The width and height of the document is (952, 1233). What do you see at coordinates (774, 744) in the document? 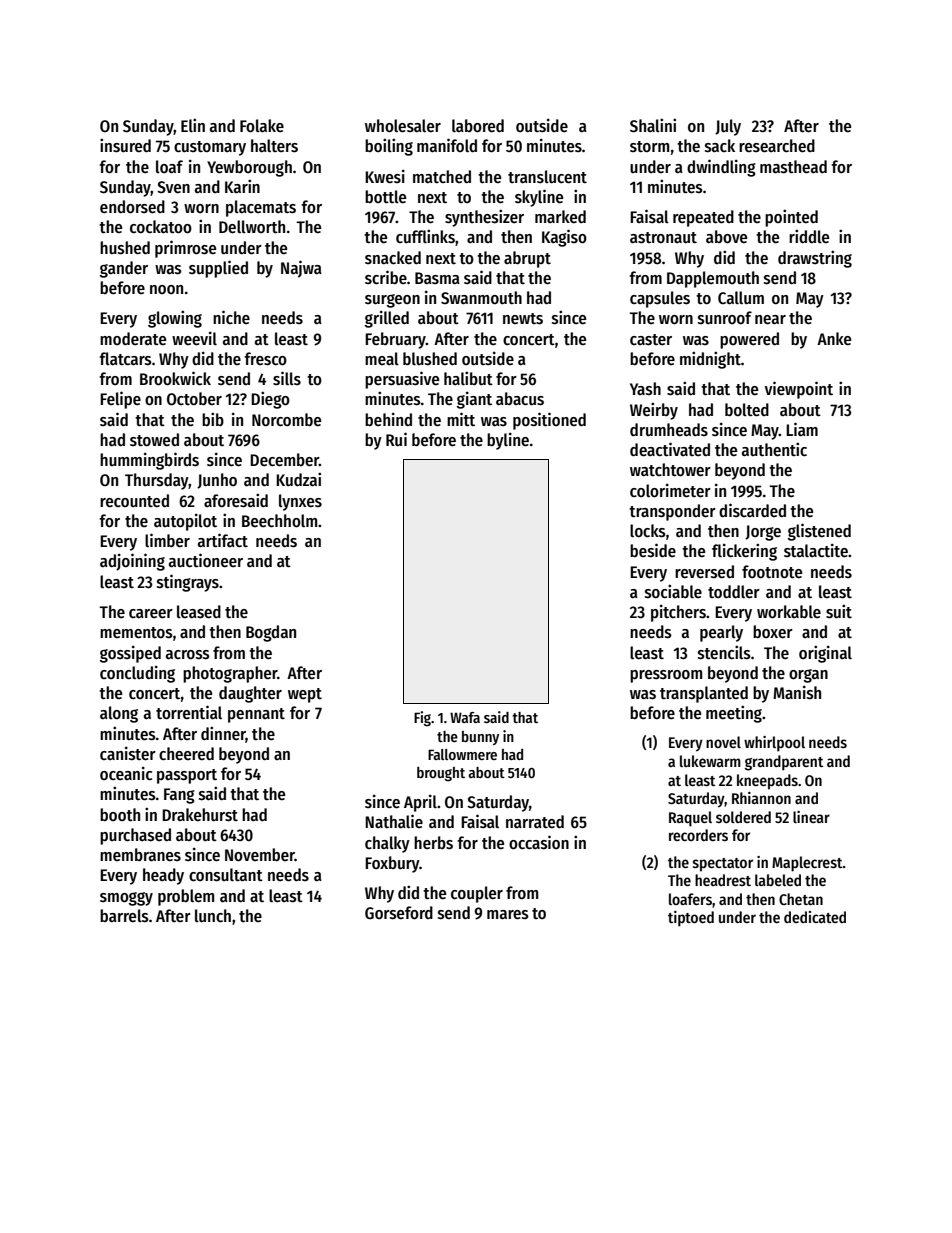
I see `whirlpool` at bounding box center [774, 744].
